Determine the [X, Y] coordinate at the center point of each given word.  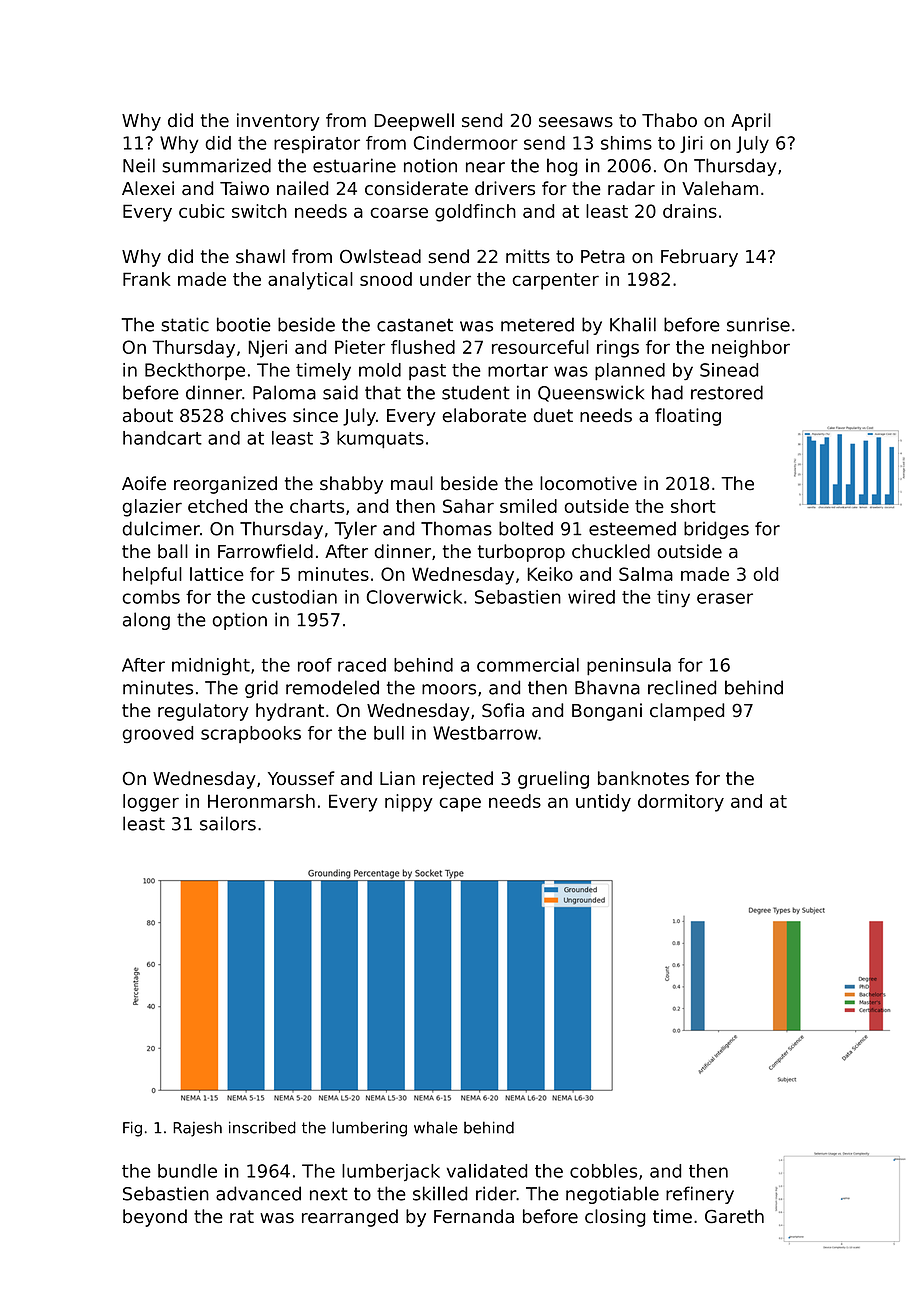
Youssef [301, 778]
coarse [399, 212]
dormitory [681, 803]
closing [615, 1218]
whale [436, 1127]
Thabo [669, 120]
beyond [155, 1218]
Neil [139, 165]
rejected [458, 780]
